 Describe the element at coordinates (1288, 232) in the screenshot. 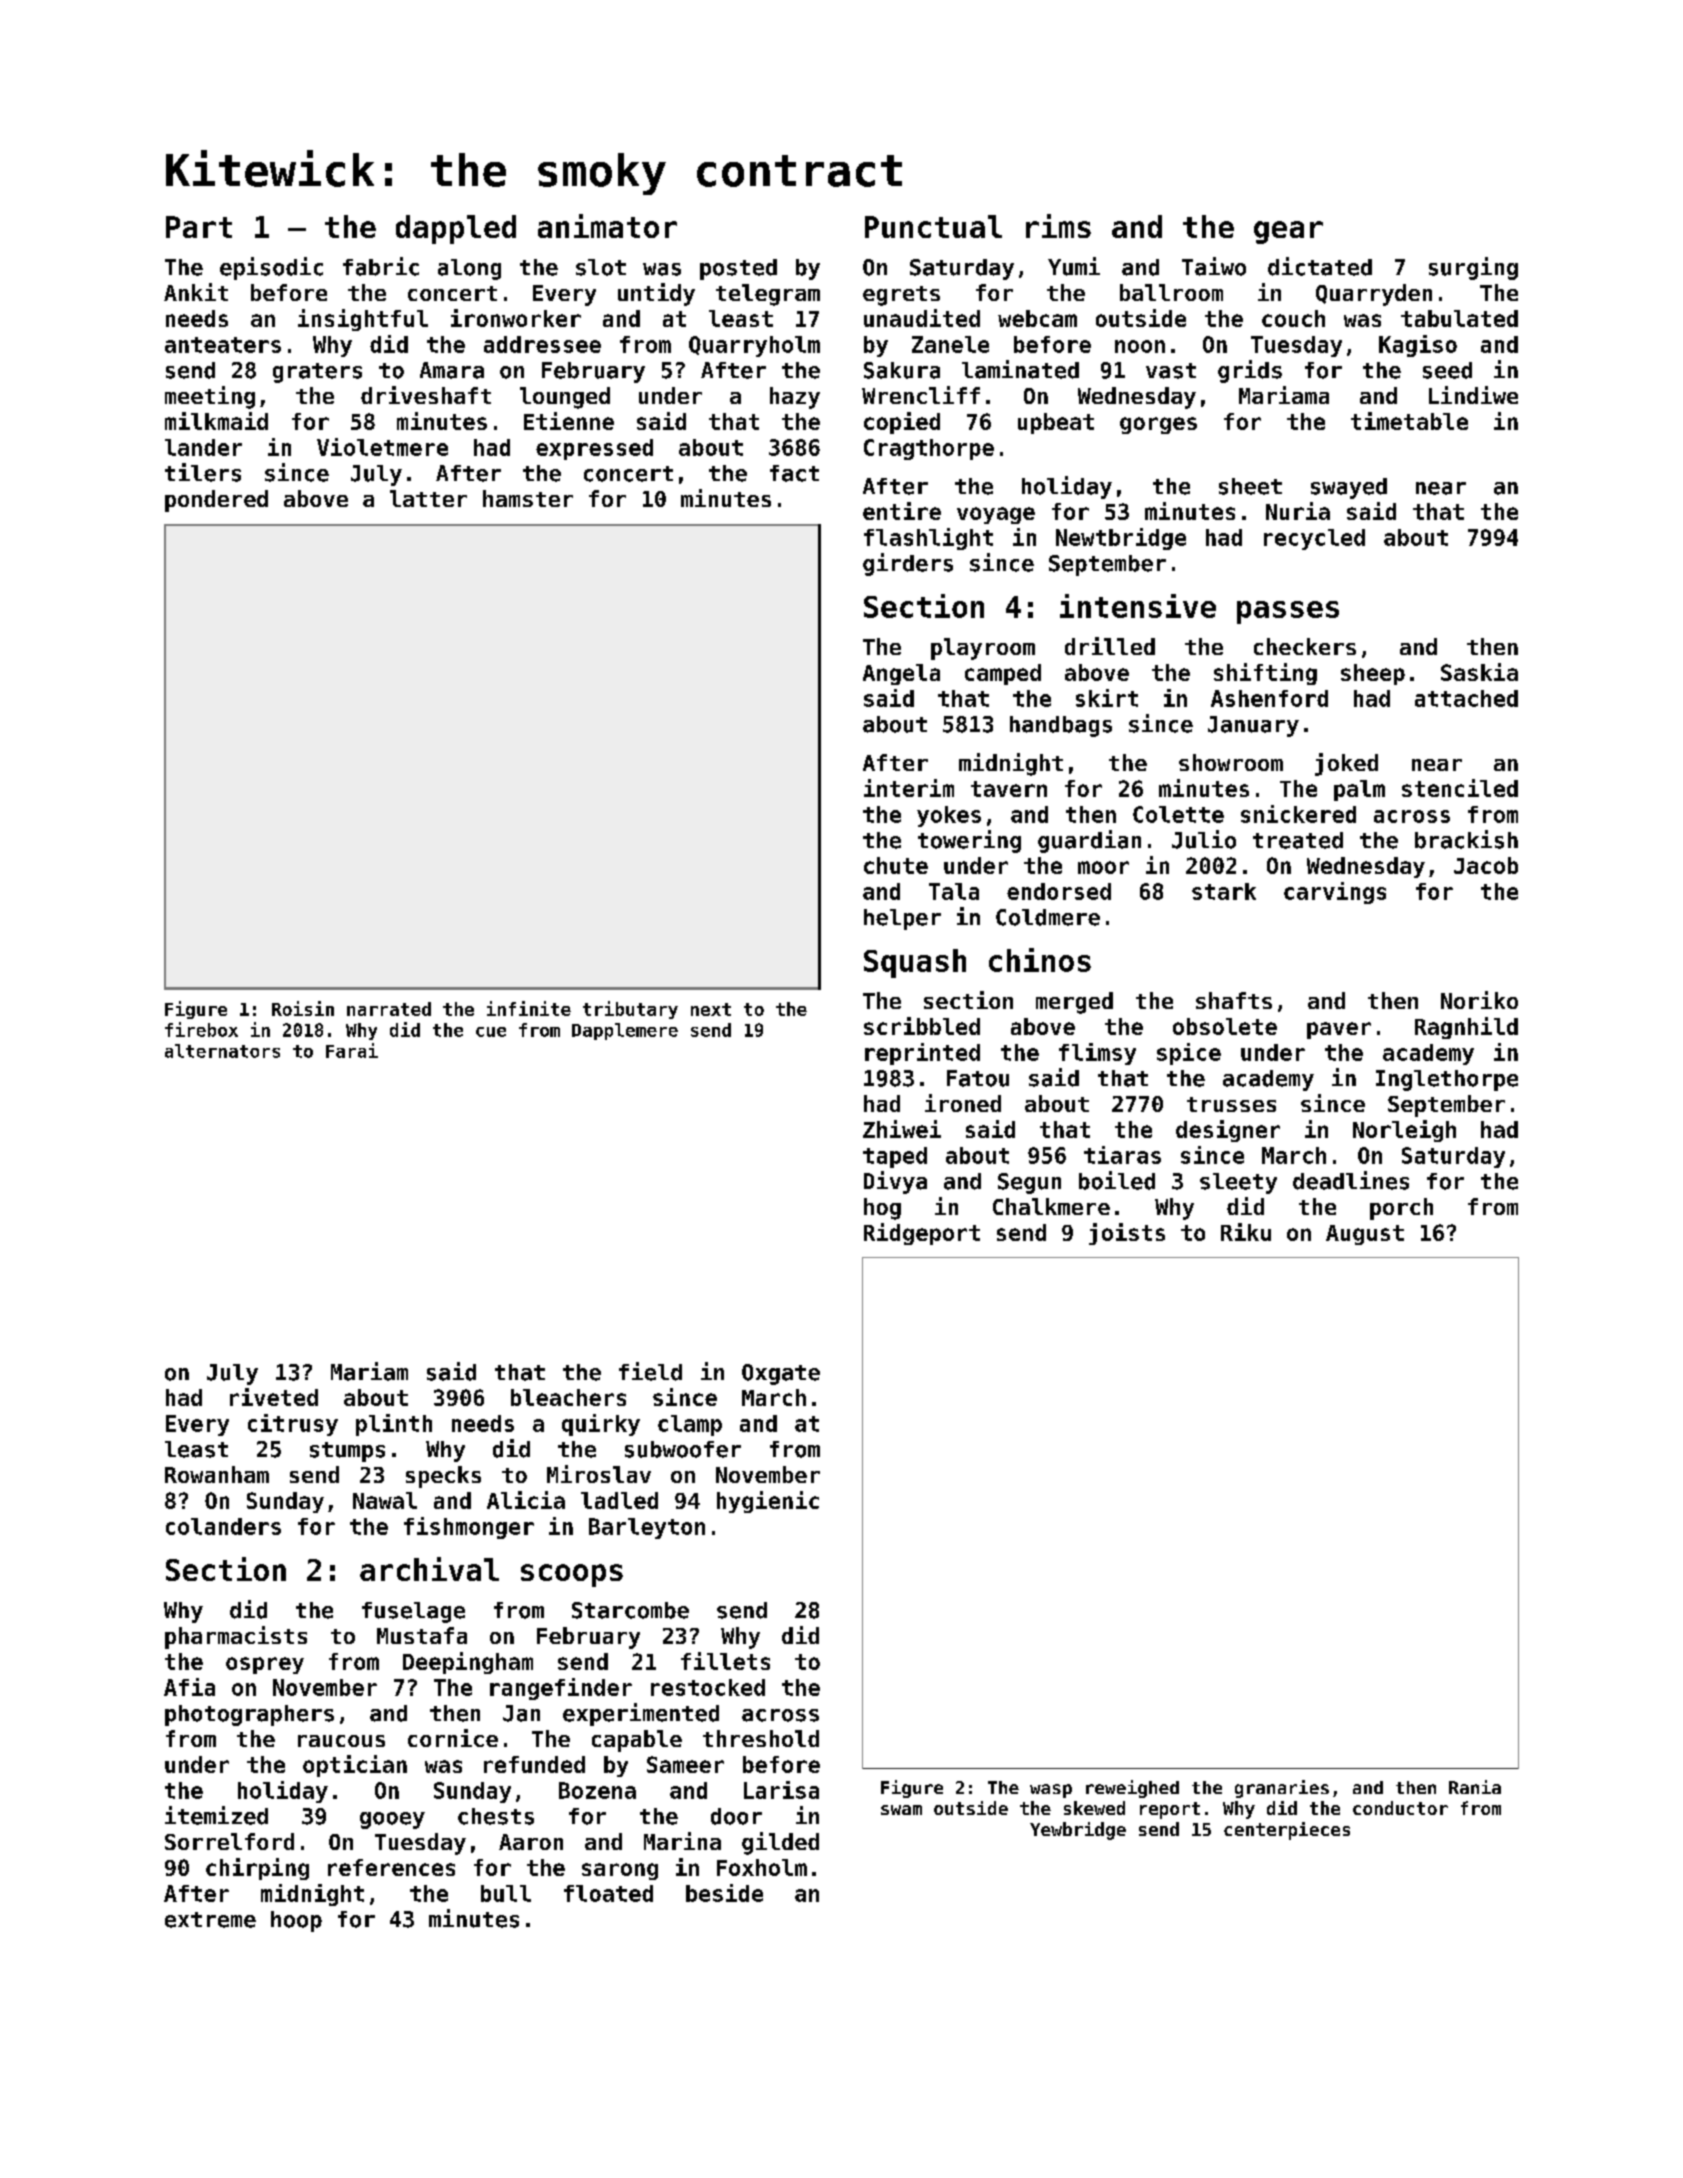

I see `gear` at that location.
